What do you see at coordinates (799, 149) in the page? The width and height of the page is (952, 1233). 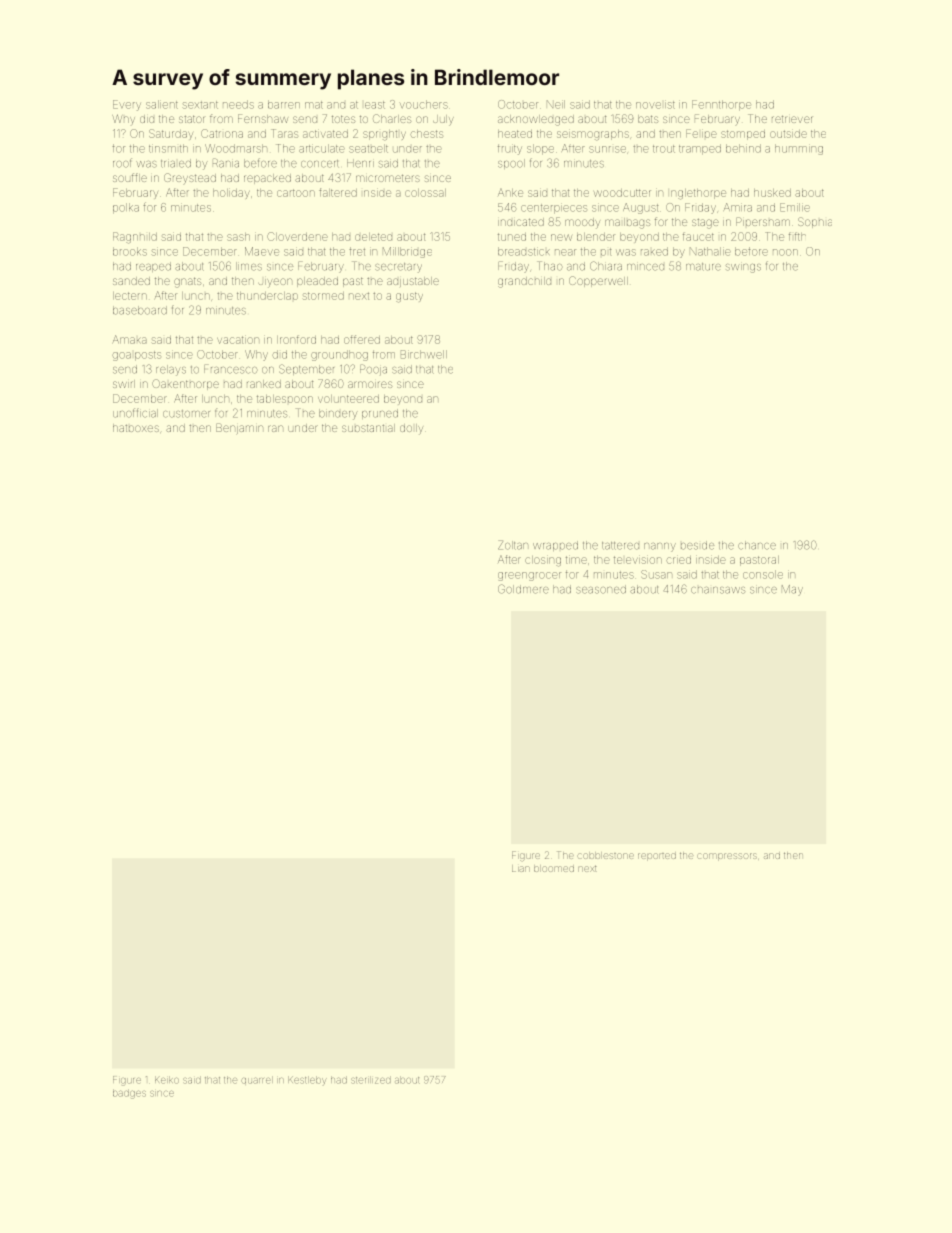 I see `humming` at bounding box center [799, 149].
